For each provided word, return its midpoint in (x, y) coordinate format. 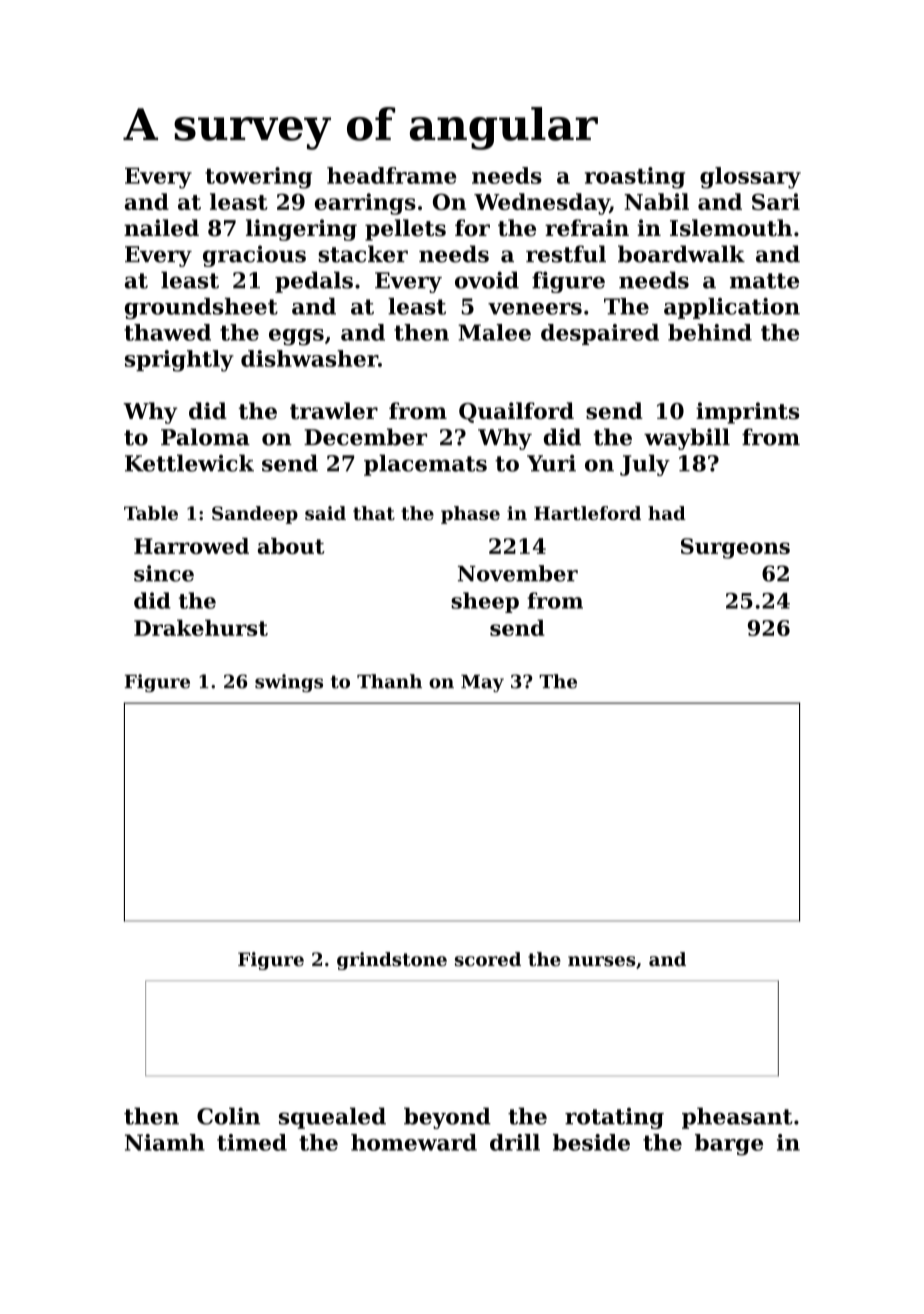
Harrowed (191, 546)
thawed (167, 332)
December (365, 437)
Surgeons (735, 548)
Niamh (165, 1142)
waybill (687, 439)
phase (470, 515)
